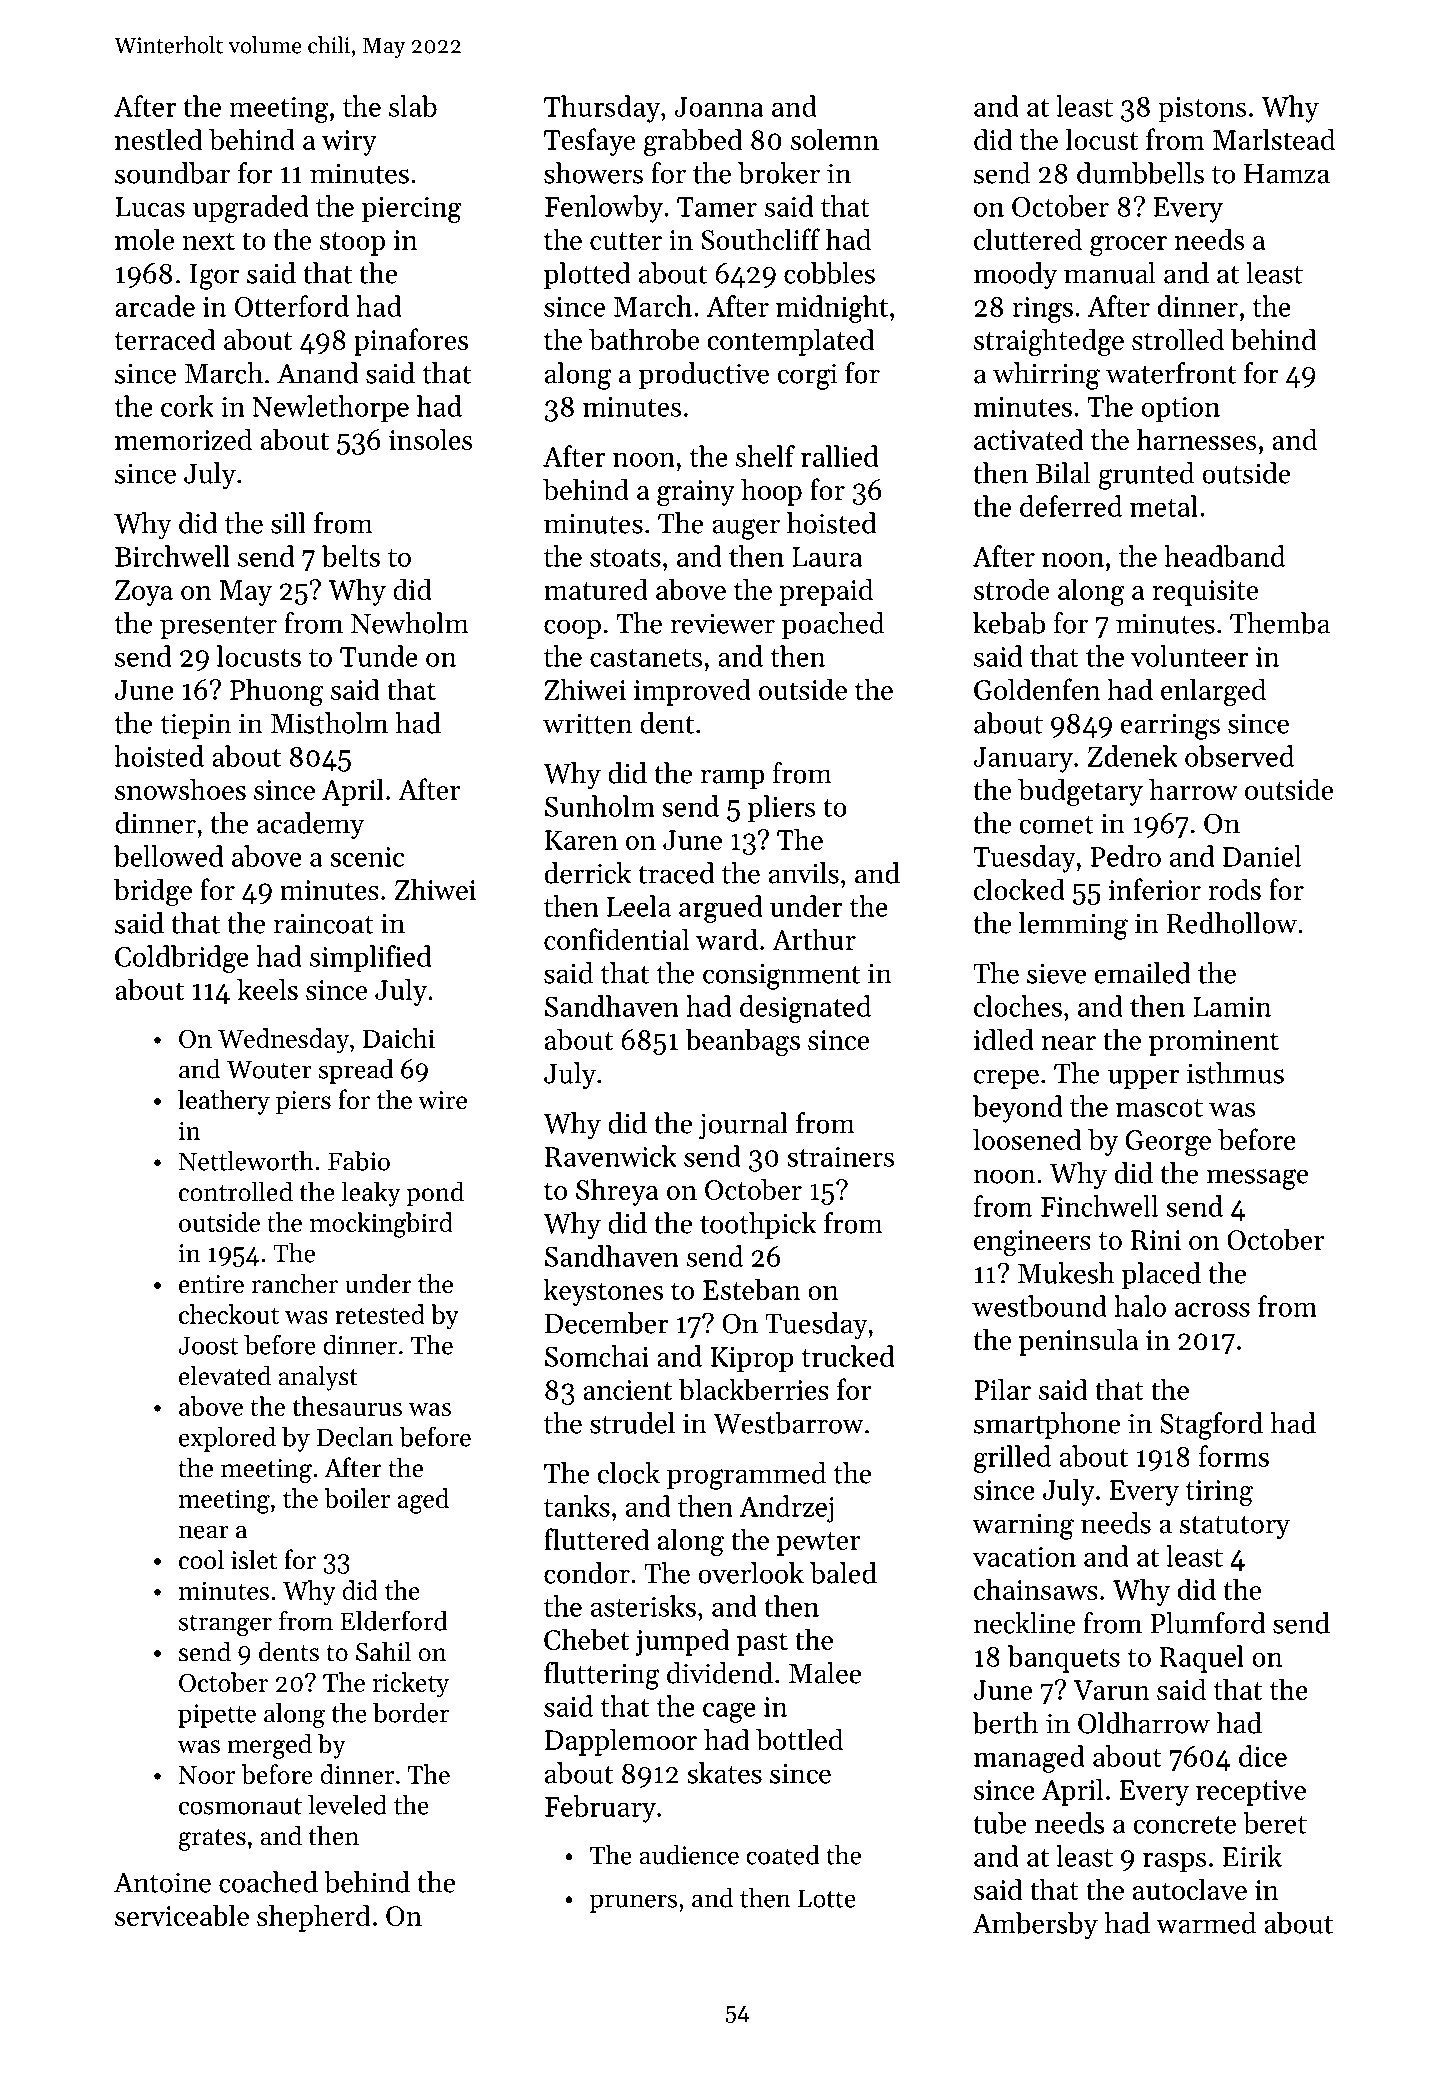 The height and width of the document is (2100, 1450). Describe the element at coordinates (633, 1903) in the document. I see `pruners` at that location.
